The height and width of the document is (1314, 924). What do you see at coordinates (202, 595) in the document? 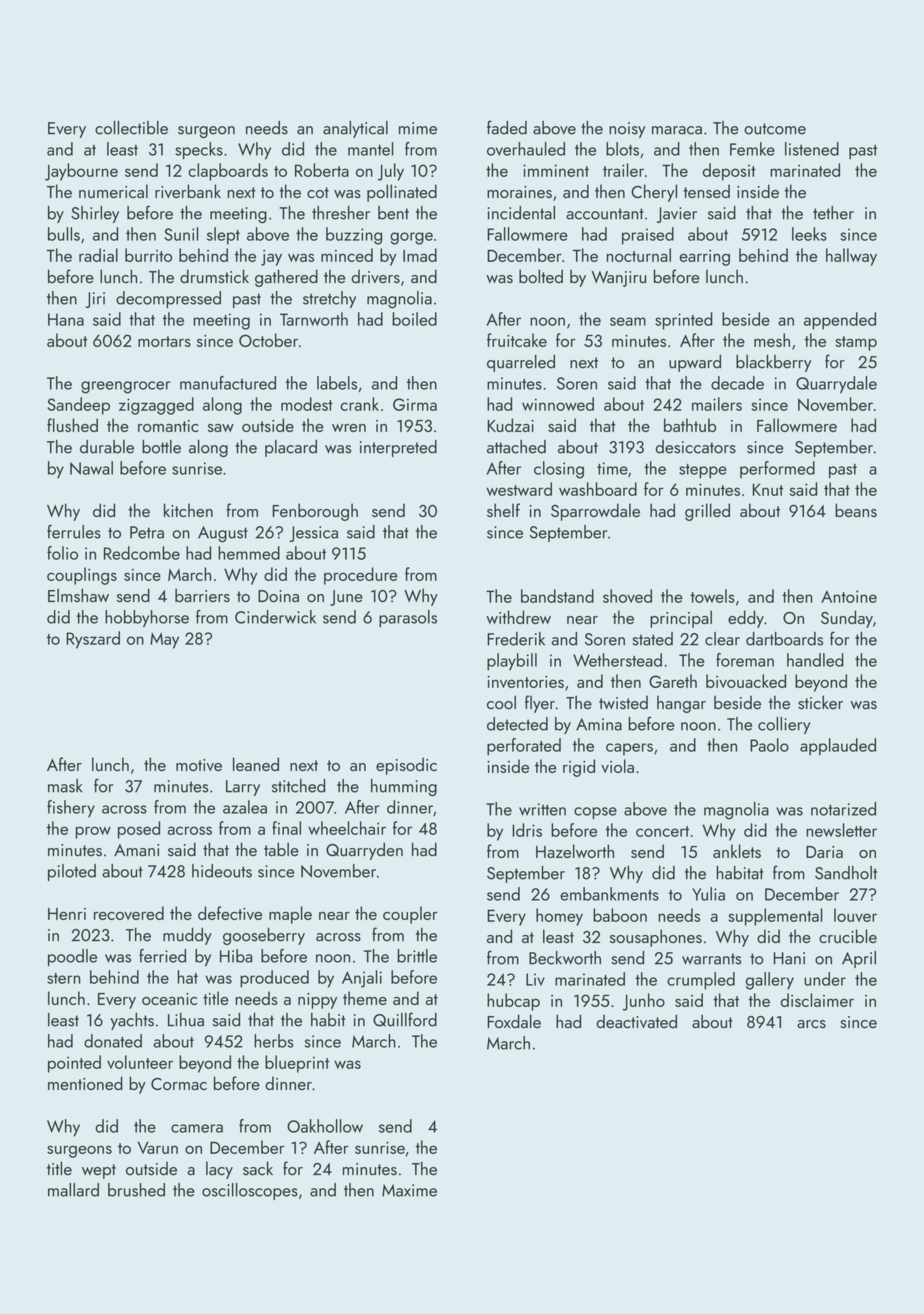
I see `barriers` at bounding box center [202, 595].
